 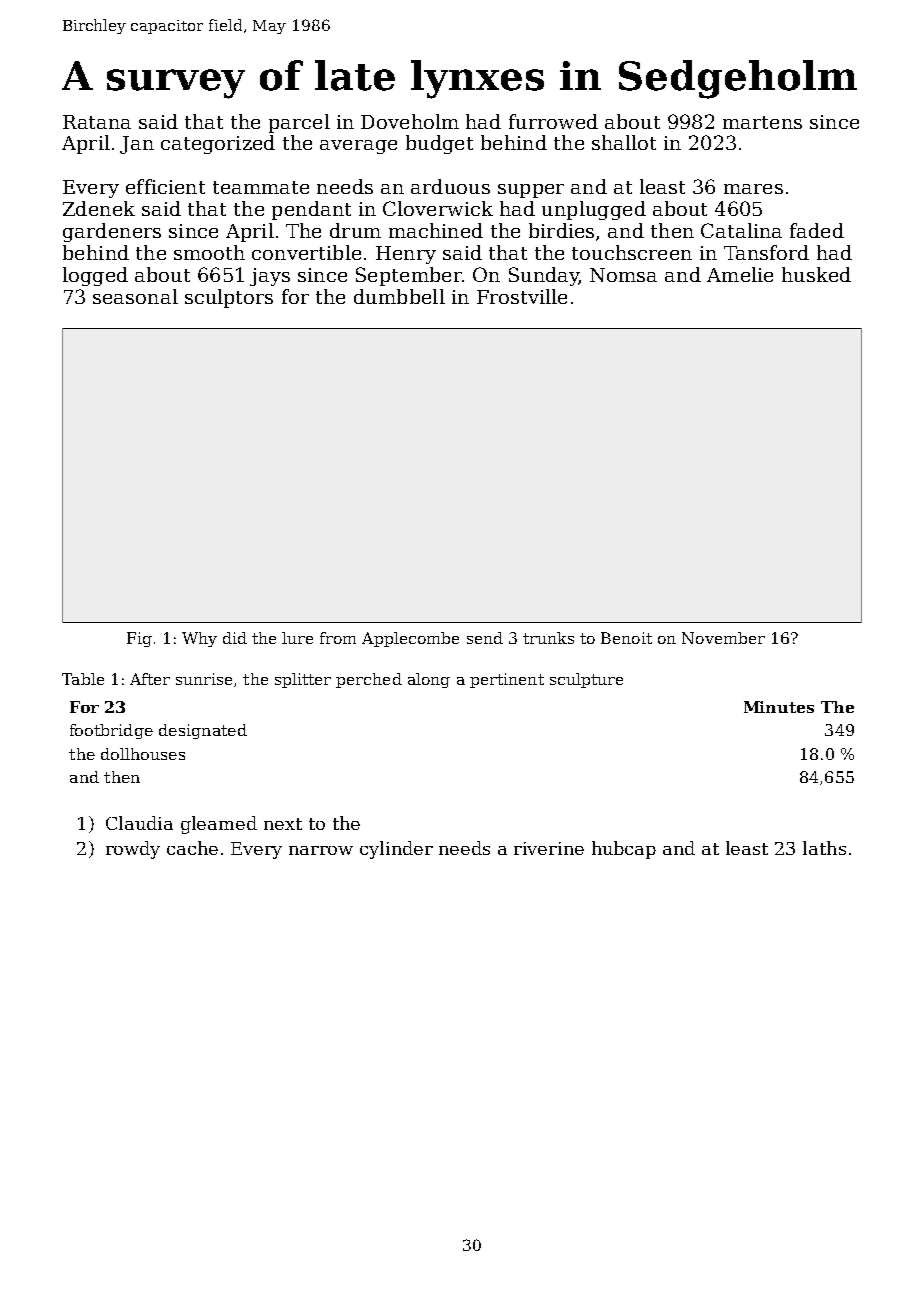 I want to click on furrowed, so click(x=553, y=121).
